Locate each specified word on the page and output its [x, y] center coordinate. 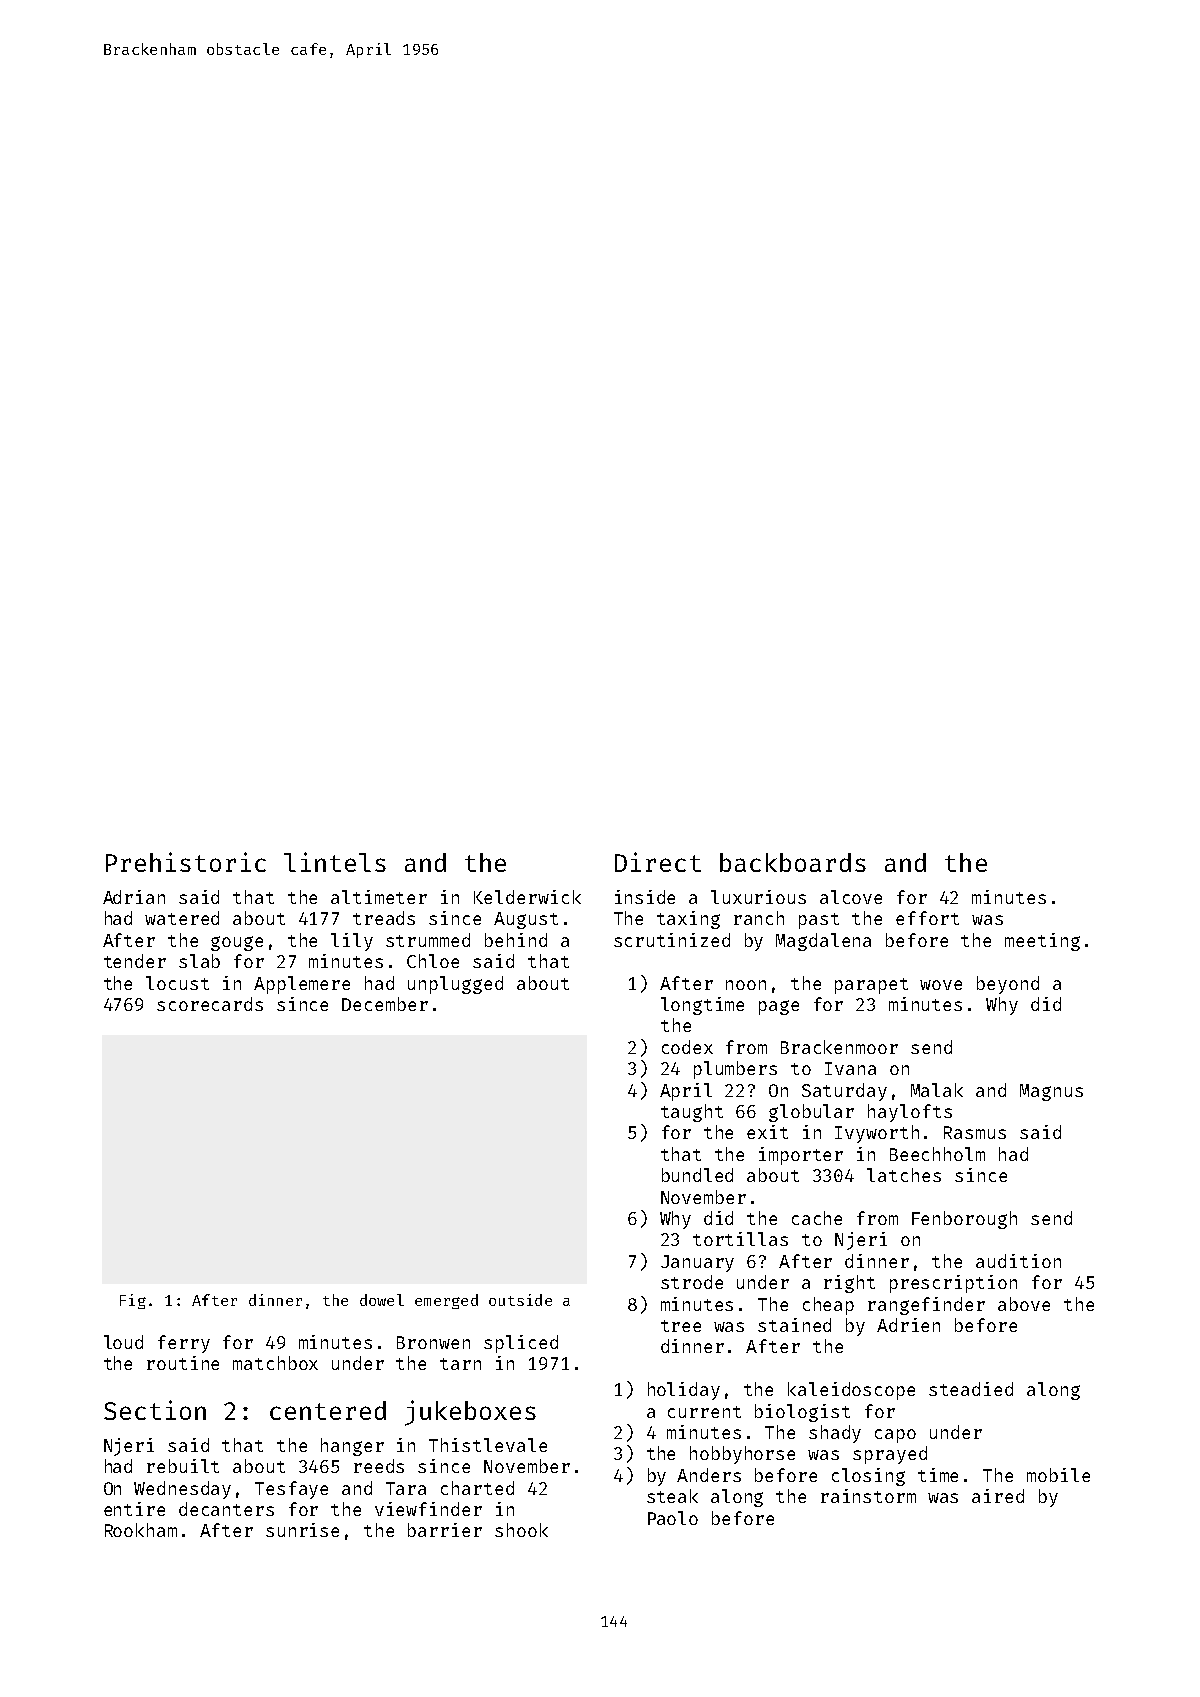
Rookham [141, 1530]
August [526, 920]
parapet [871, 986]
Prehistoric [186, 862]
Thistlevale [488, 1445]
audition [1018, 1261]
